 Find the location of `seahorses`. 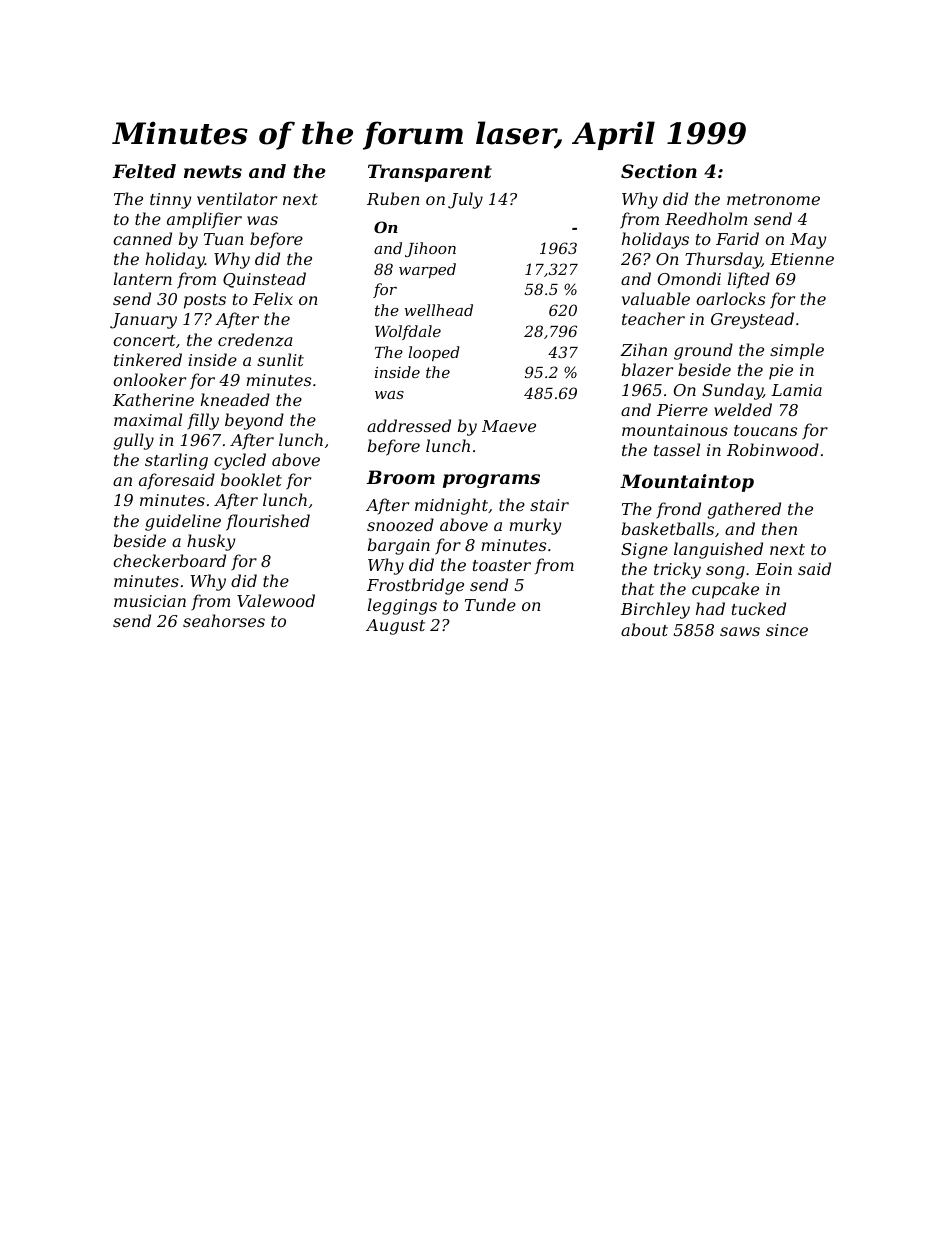

seahorses is located at coordinates (224, 620).
